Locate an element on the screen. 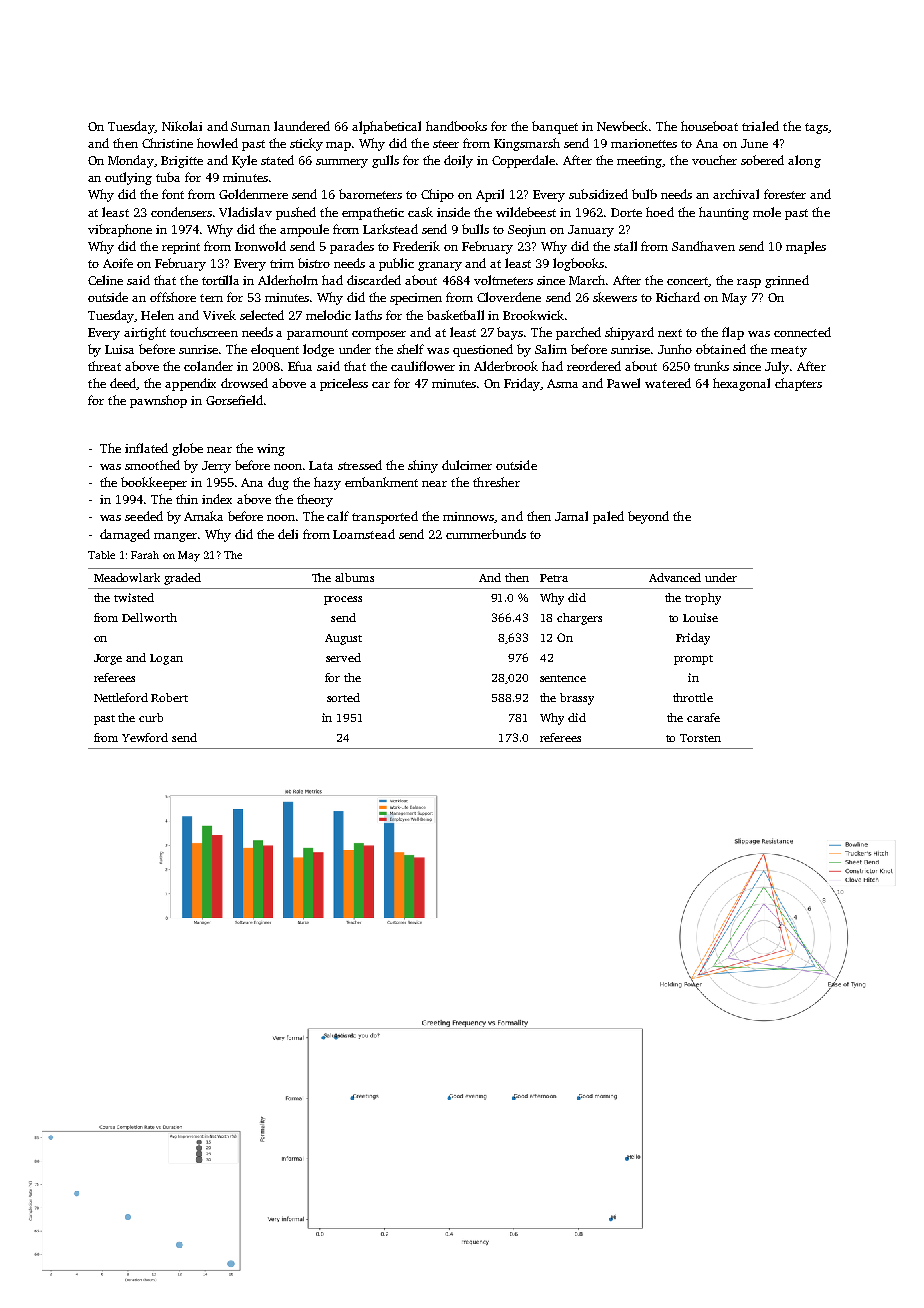 This screenshot has width=924, height=1308. Alderbrook is located at coordinates (506, 366).
